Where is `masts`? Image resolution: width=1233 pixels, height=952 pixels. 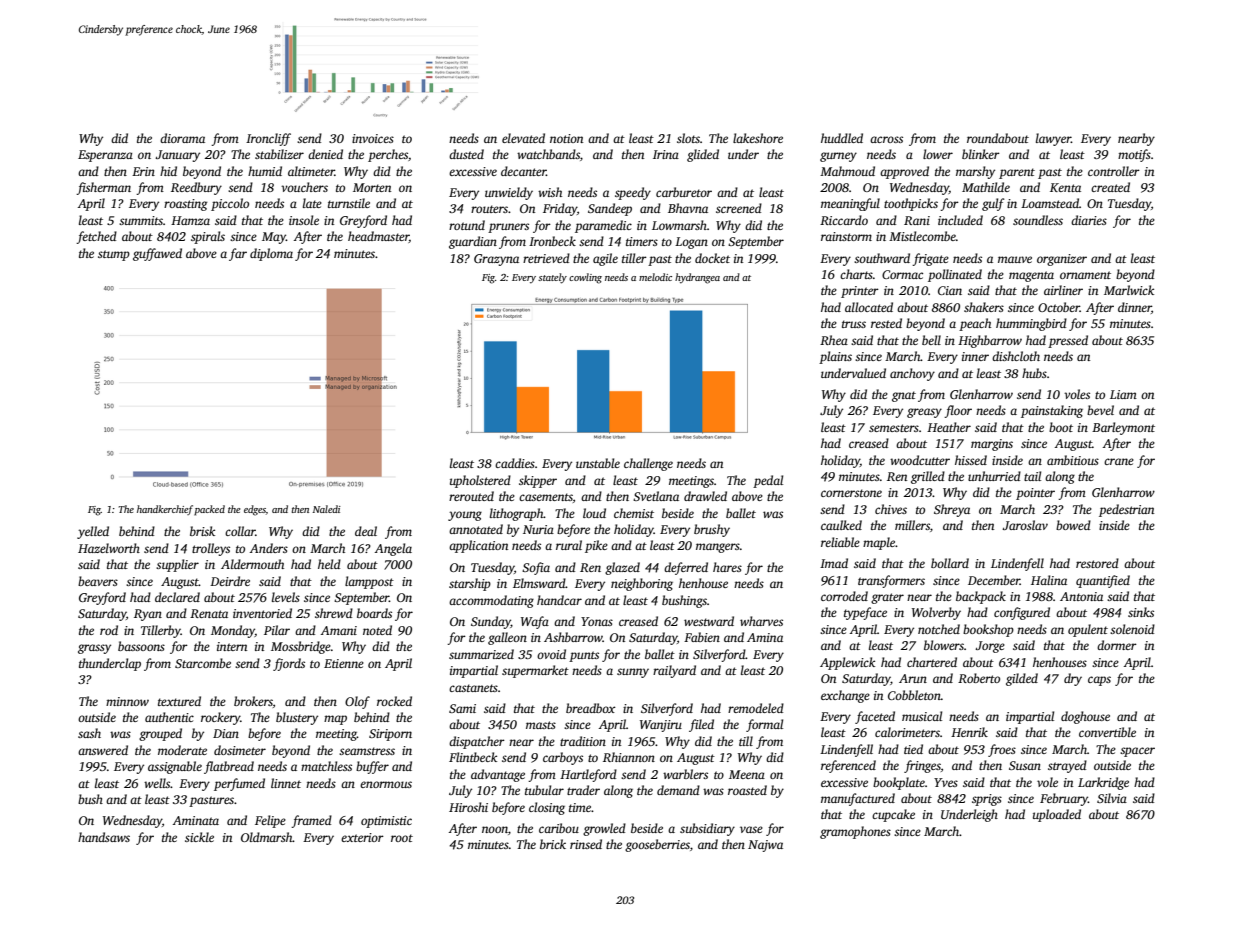
masts is located at coordinates (541, 725).
